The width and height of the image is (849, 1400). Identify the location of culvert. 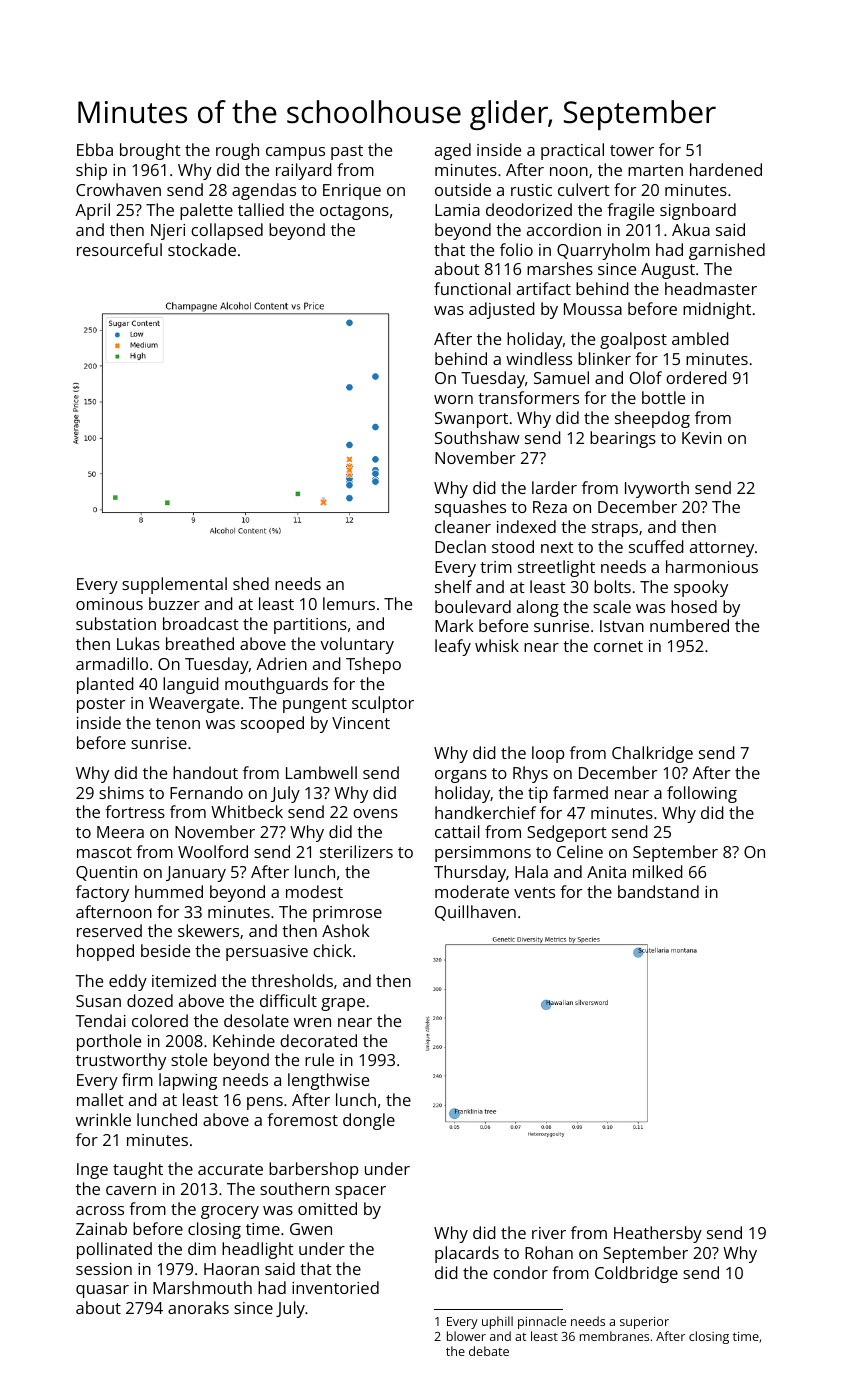
(584, 189).
